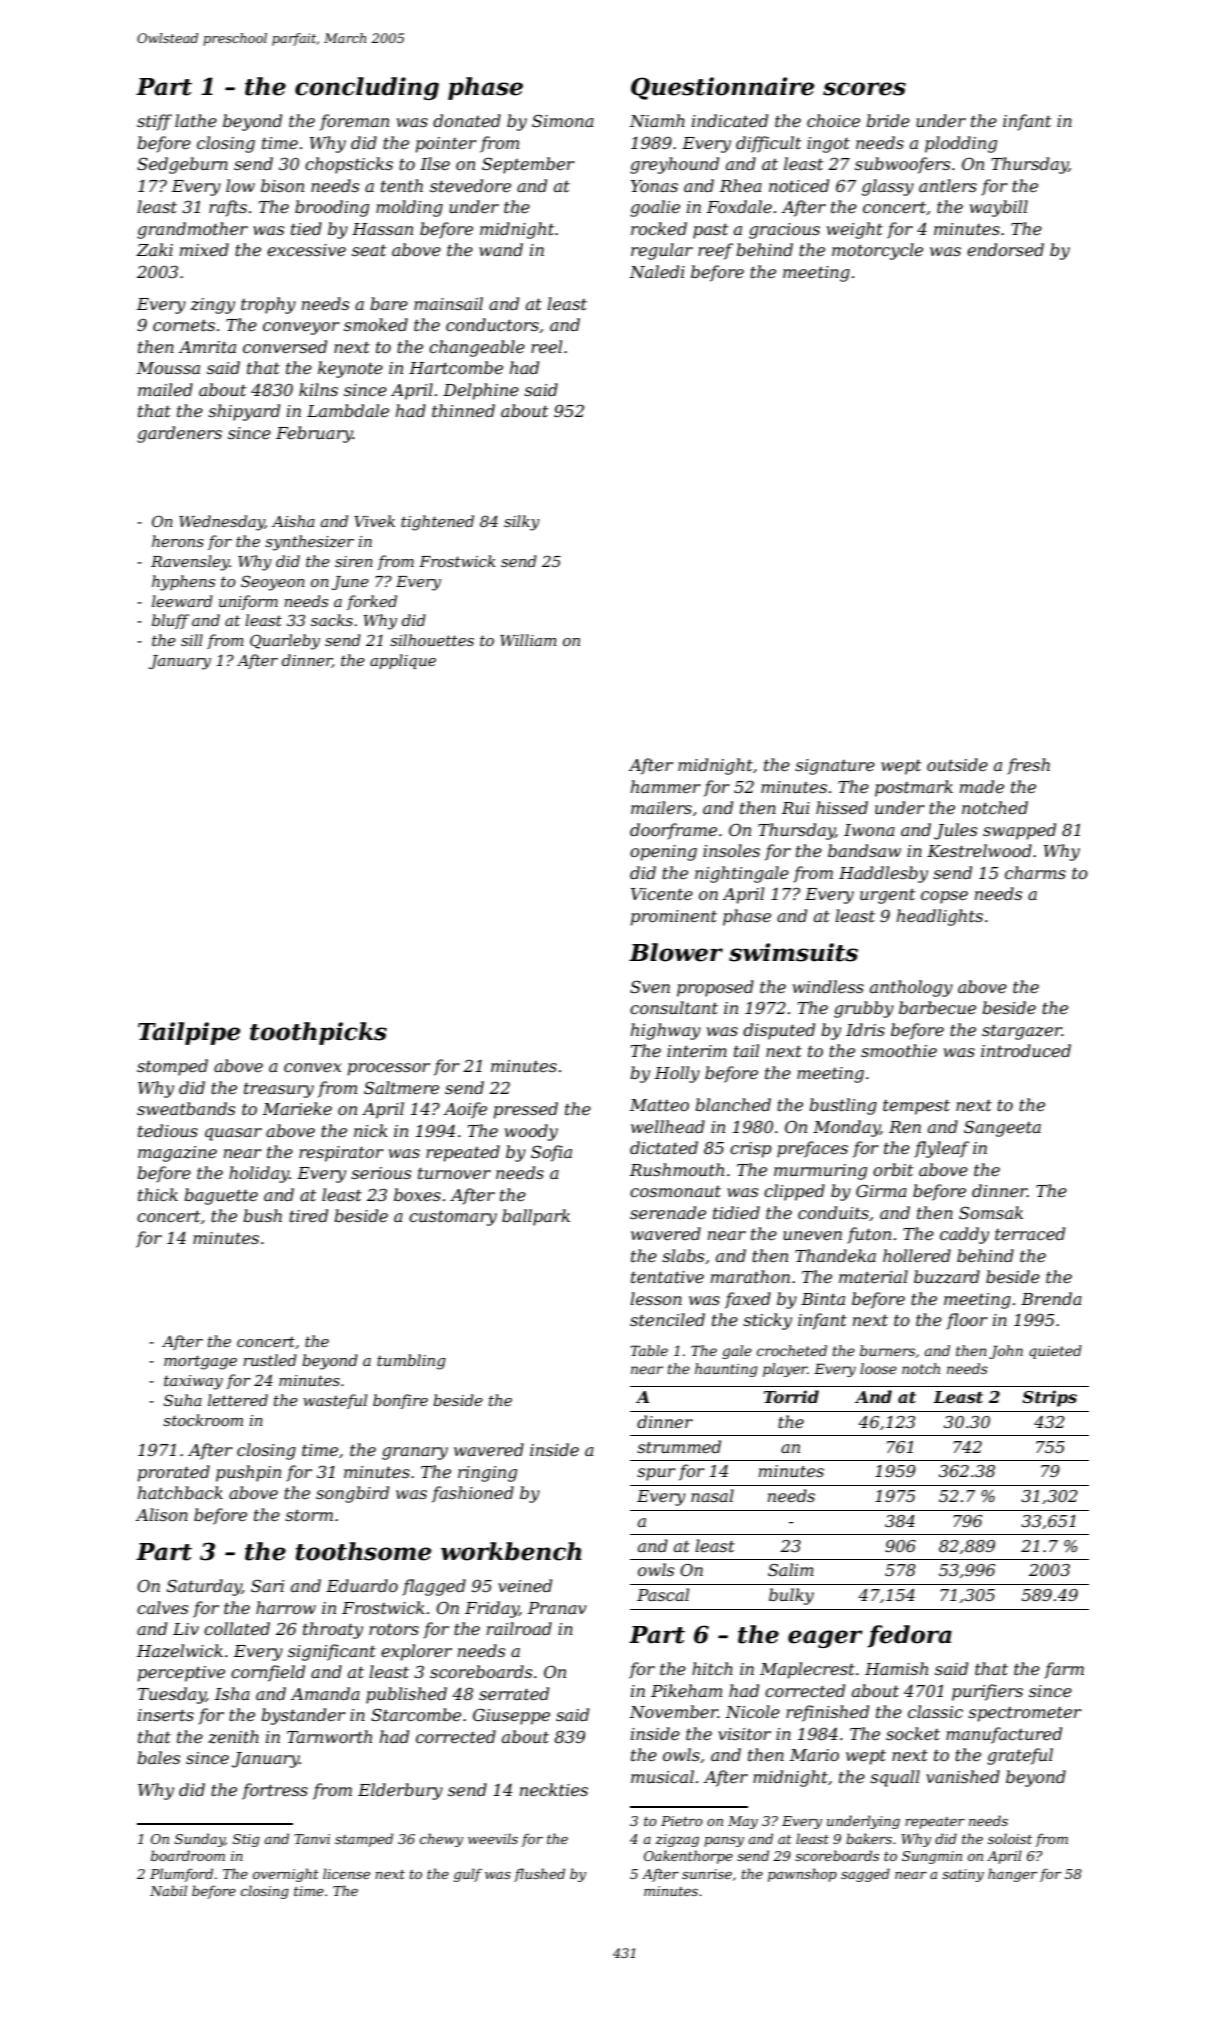  What do you see at coordinates (957, 764) in the screenshot?
I see `outside` at bounding box center [957, 764].
